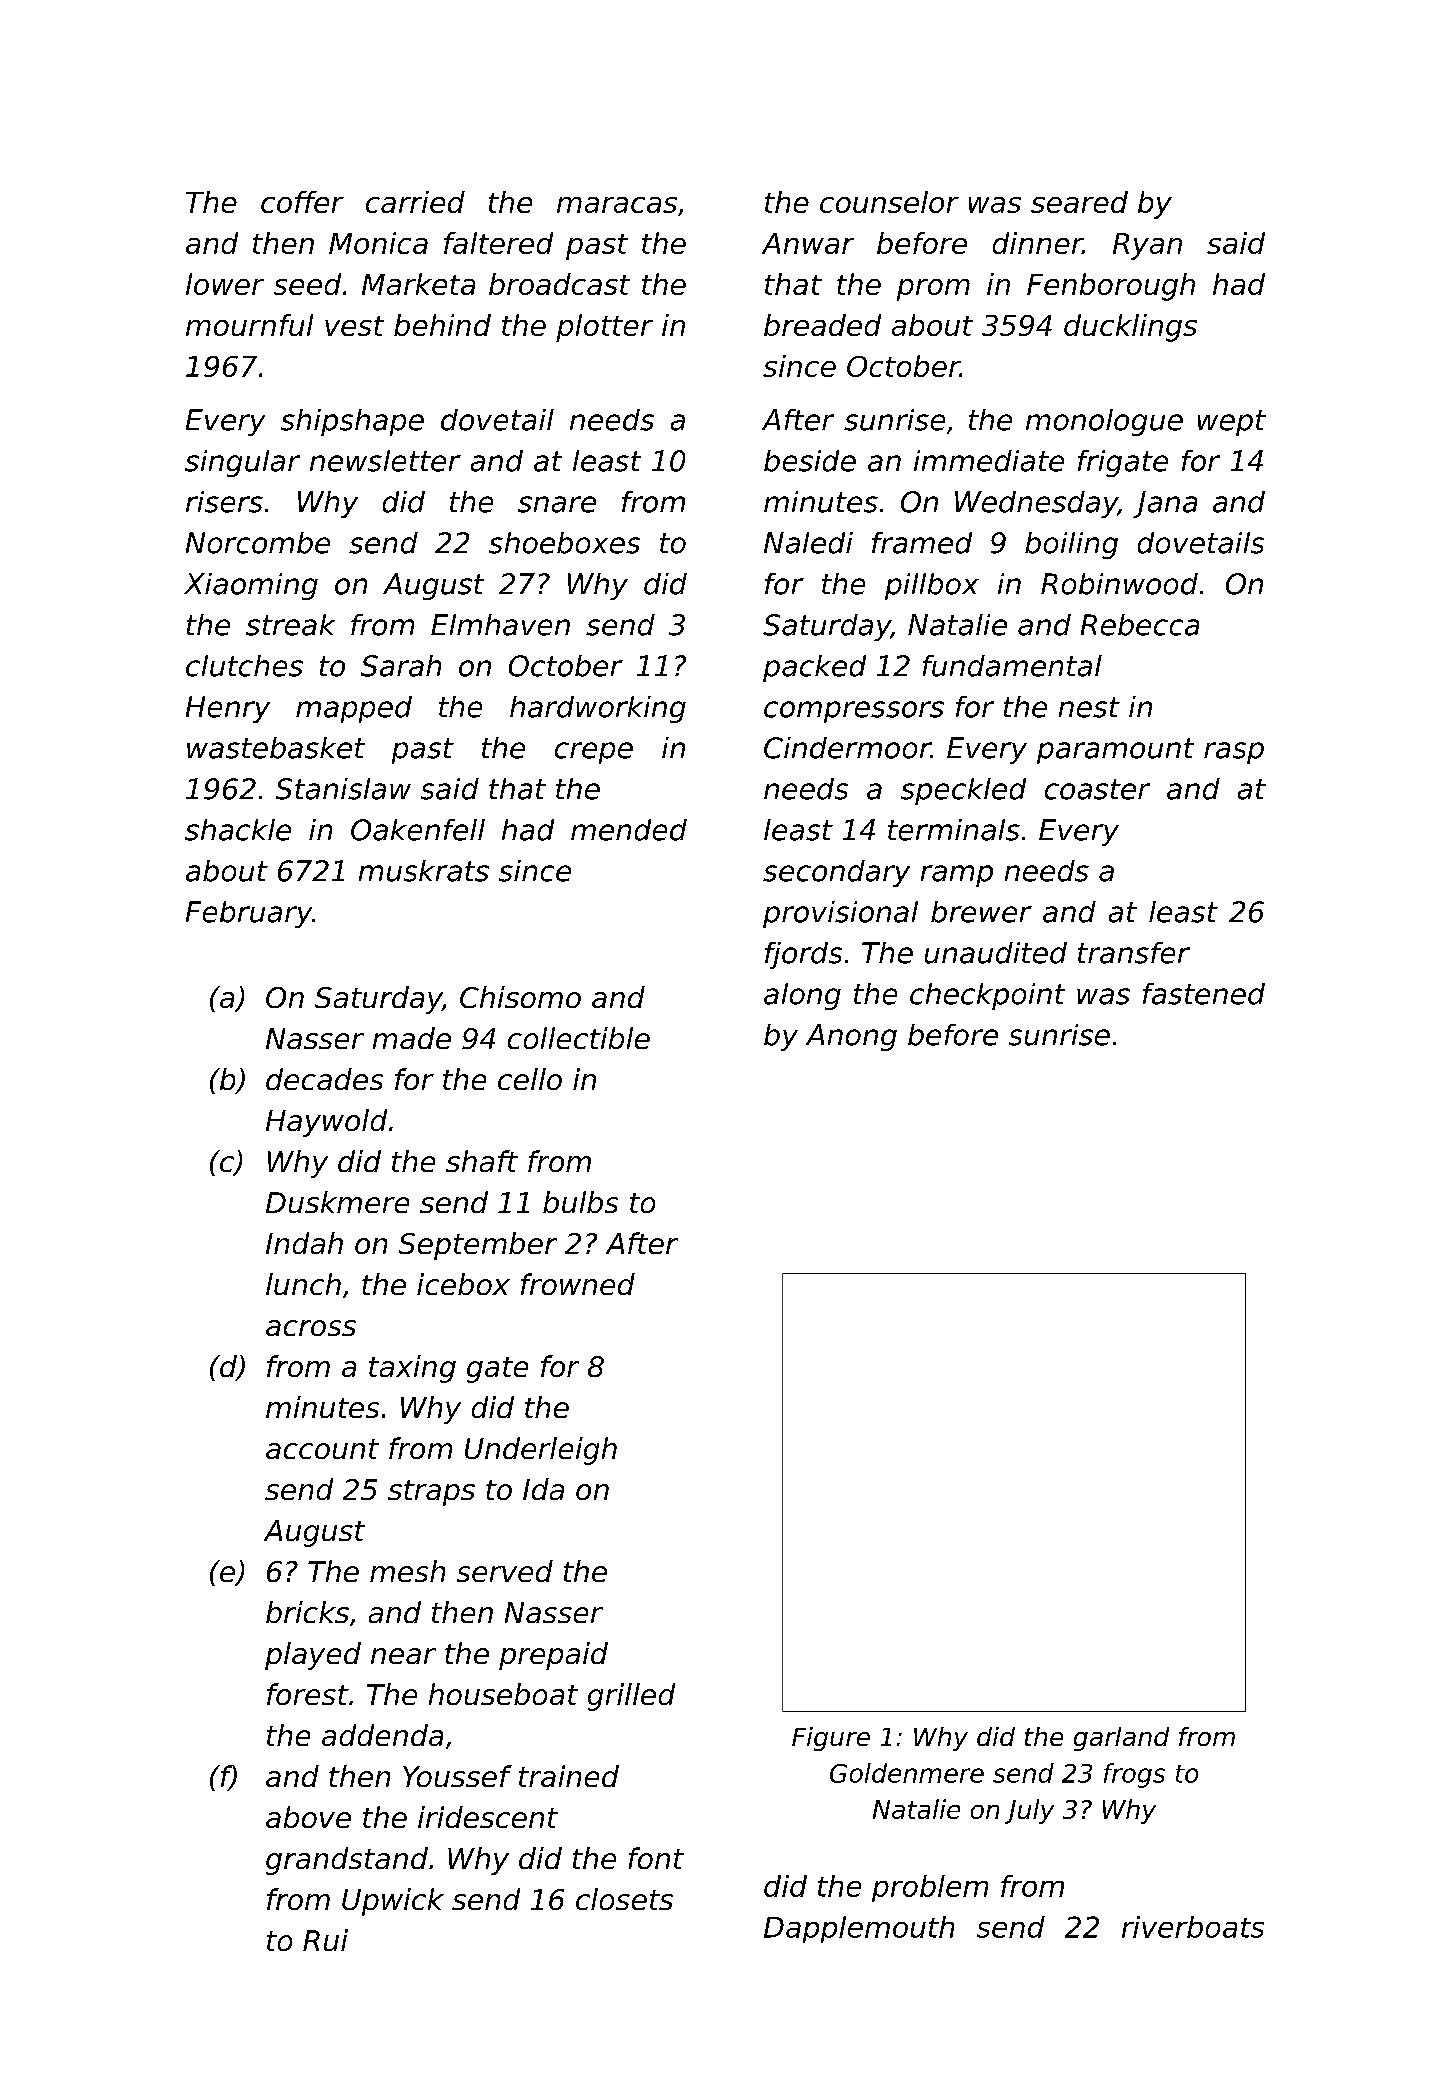  I want to click on counselor, so click(889, 202).
